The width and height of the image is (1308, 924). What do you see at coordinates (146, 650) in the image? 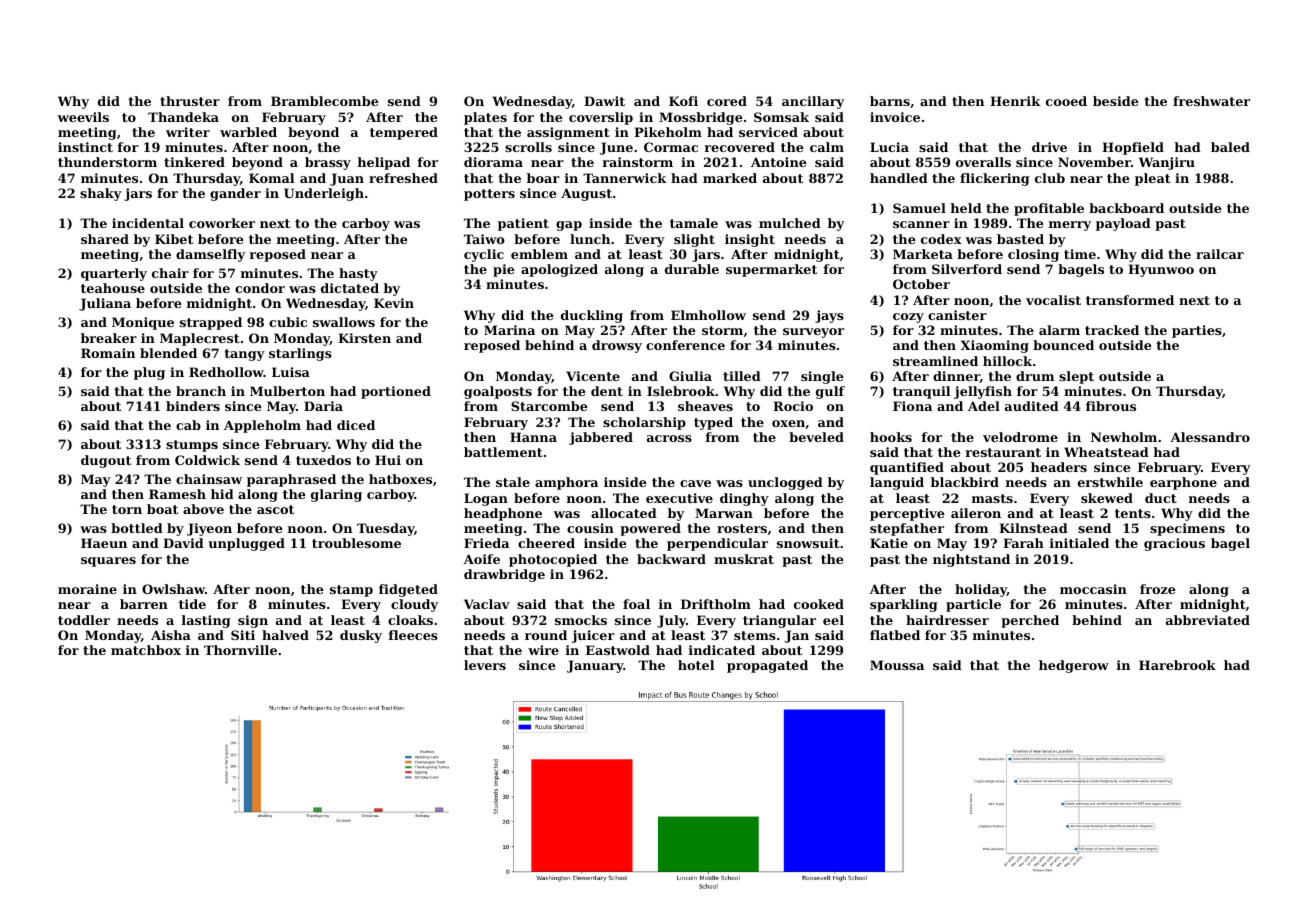
I see `matchbox` at bounding box center [146, 650].
